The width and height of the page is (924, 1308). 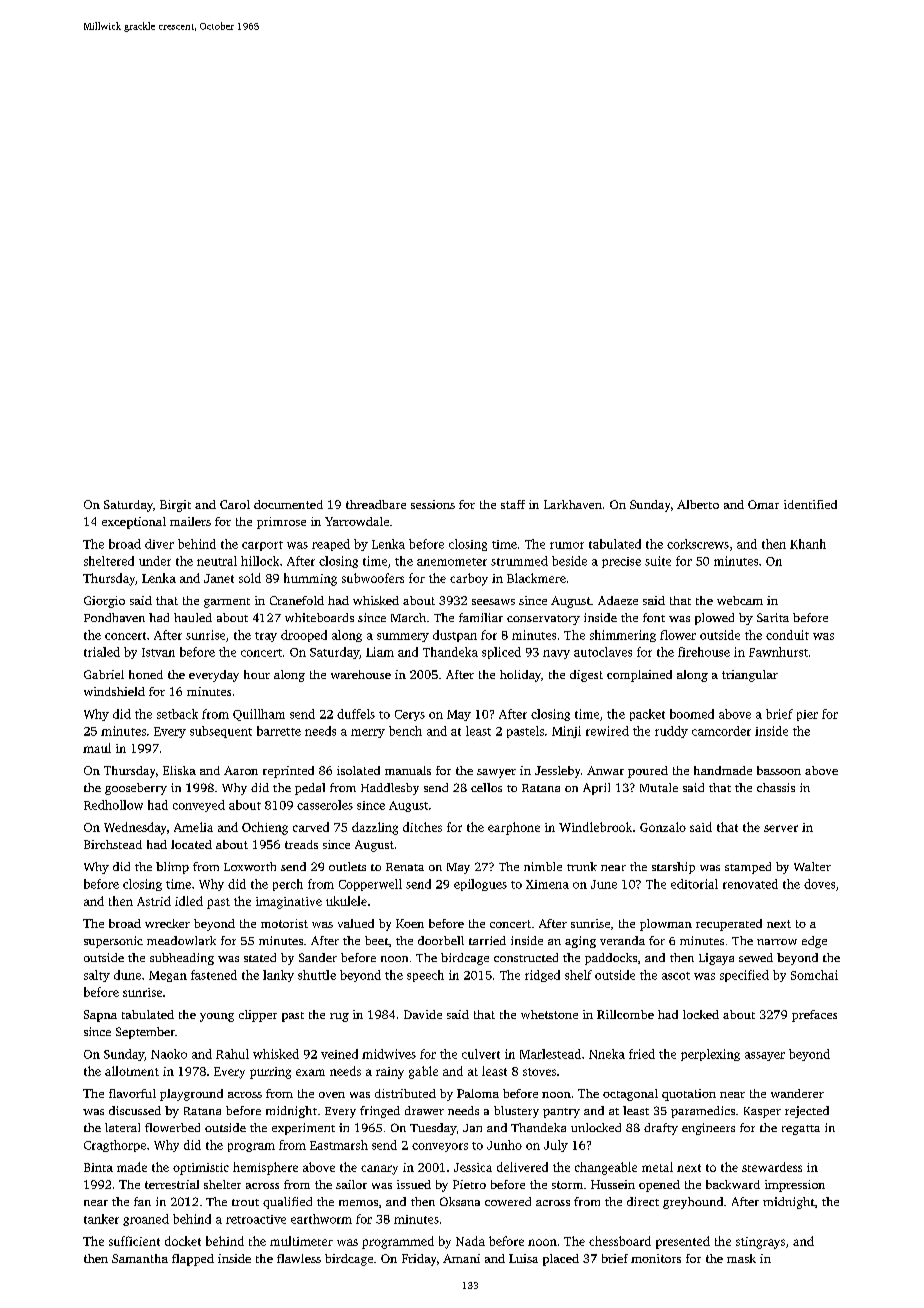 I want to click on maul, so click(x=97, y=748).
